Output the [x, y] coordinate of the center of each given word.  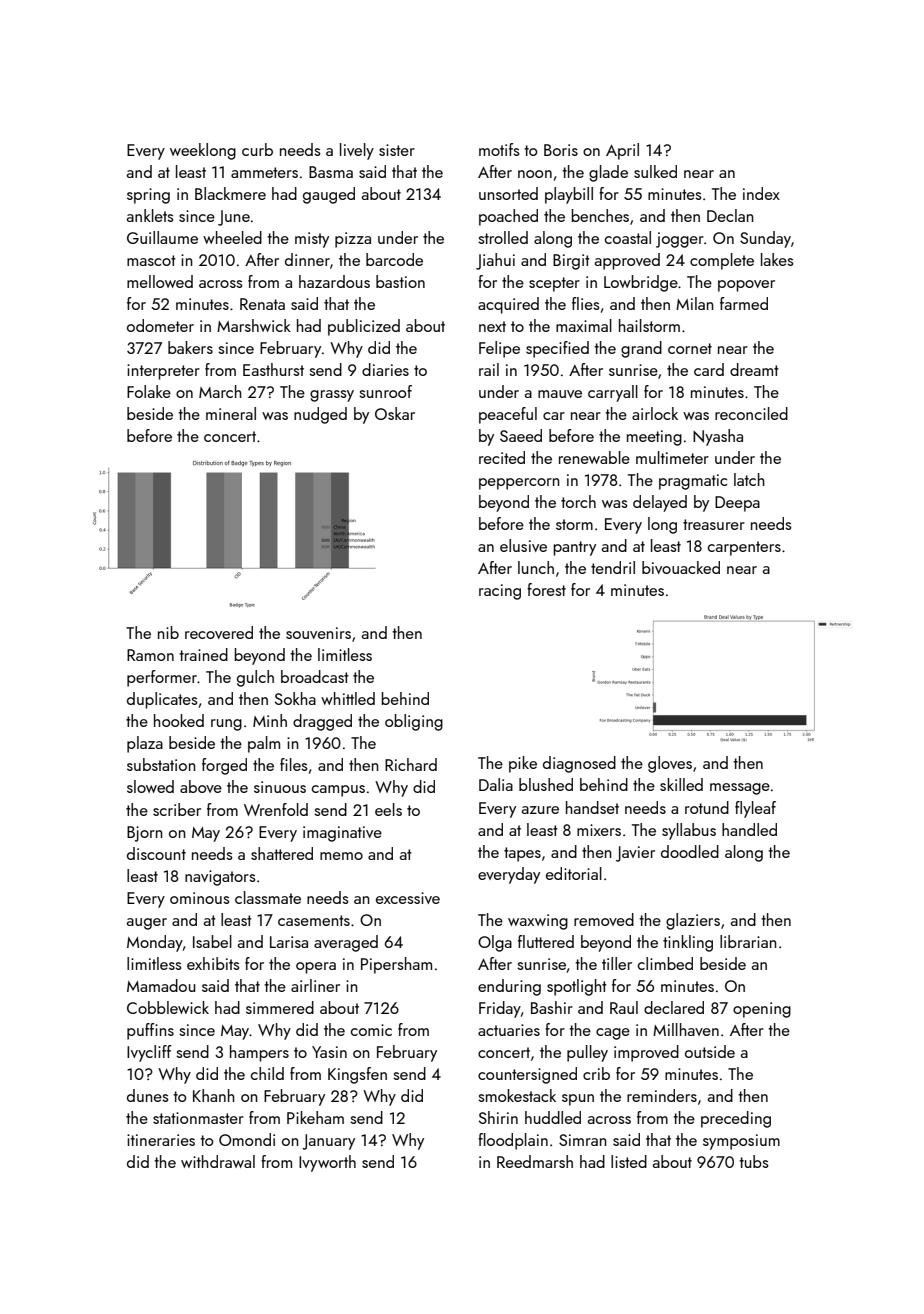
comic [371, 1030]
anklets [150, 215]
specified [557, 349]
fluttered [546, 941]
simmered [280, 1007]
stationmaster [198, 1118]
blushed [546, 784]
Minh [270, 720]
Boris [561, 150]
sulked [655, 171]
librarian [748, 941]
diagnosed [579, 764]
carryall [613, 393]
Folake [149, 391]
